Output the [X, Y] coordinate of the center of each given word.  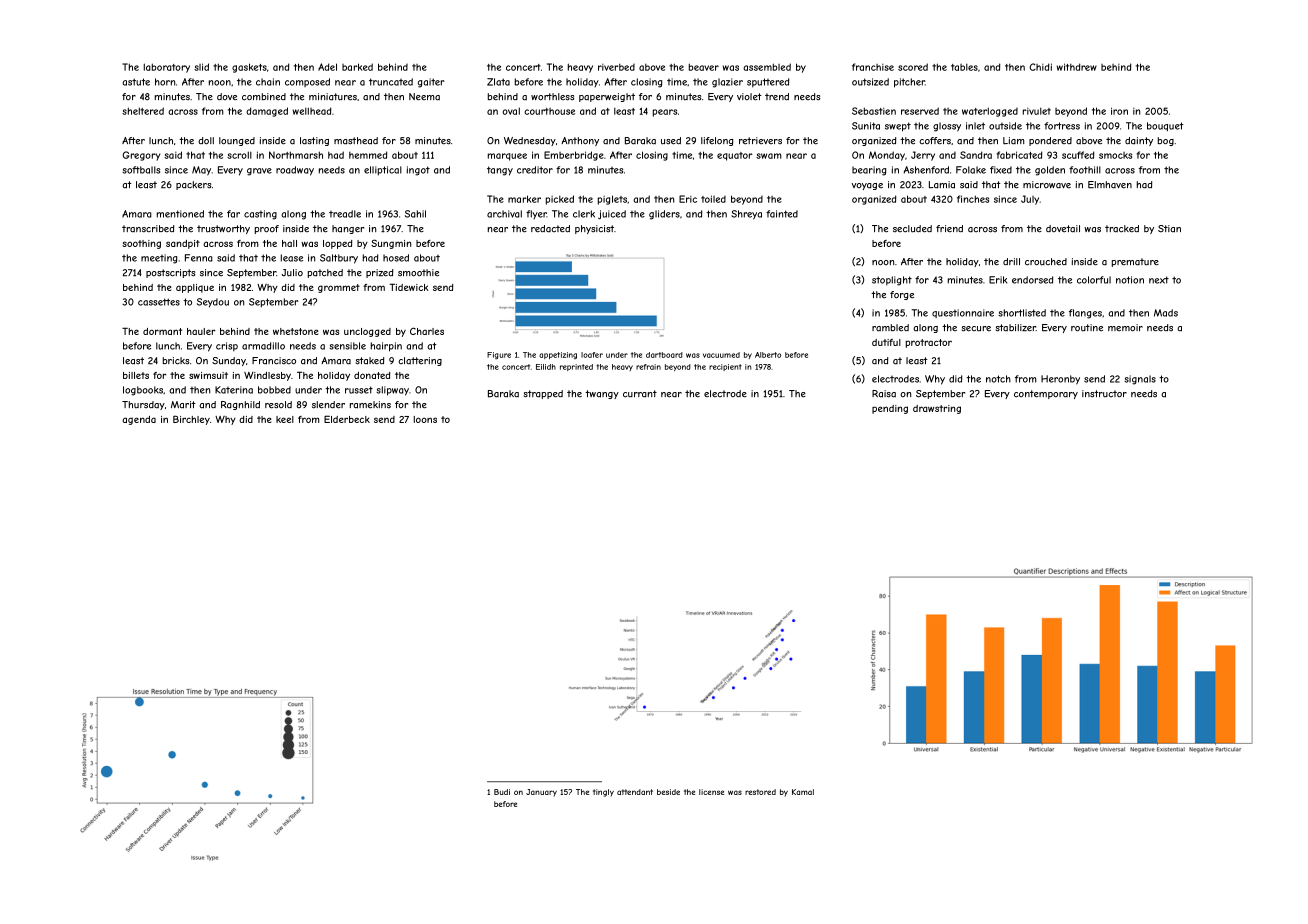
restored [760, 792]
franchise [873, 67]
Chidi [1040, 67]
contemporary [1046, 394]
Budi [502, 792]
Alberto [768, 355]
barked [357, 67]
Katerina [234, 390]
